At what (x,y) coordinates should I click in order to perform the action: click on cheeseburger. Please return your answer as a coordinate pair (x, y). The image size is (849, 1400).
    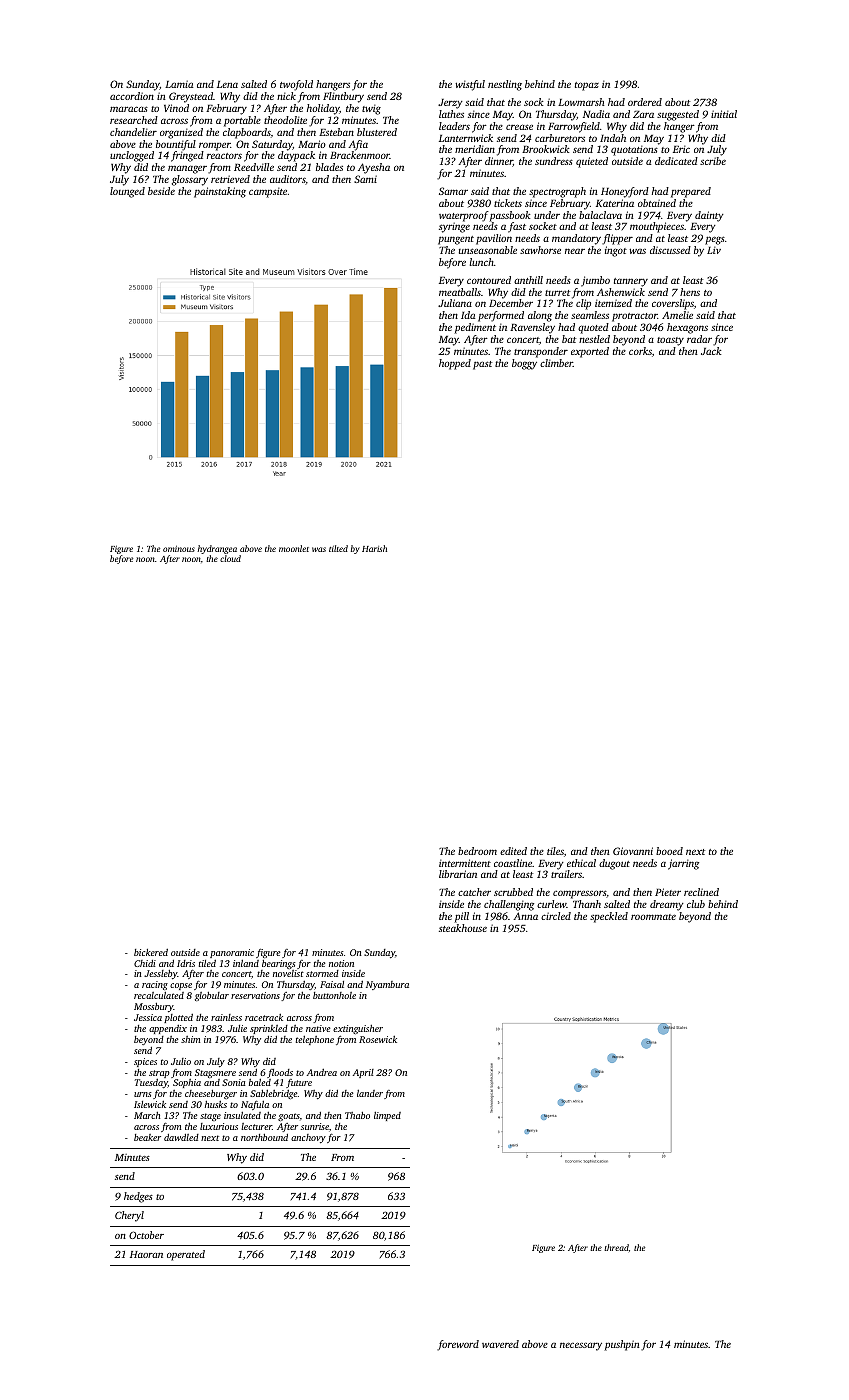
    Looking at the image, I should click on (211, 1095).
